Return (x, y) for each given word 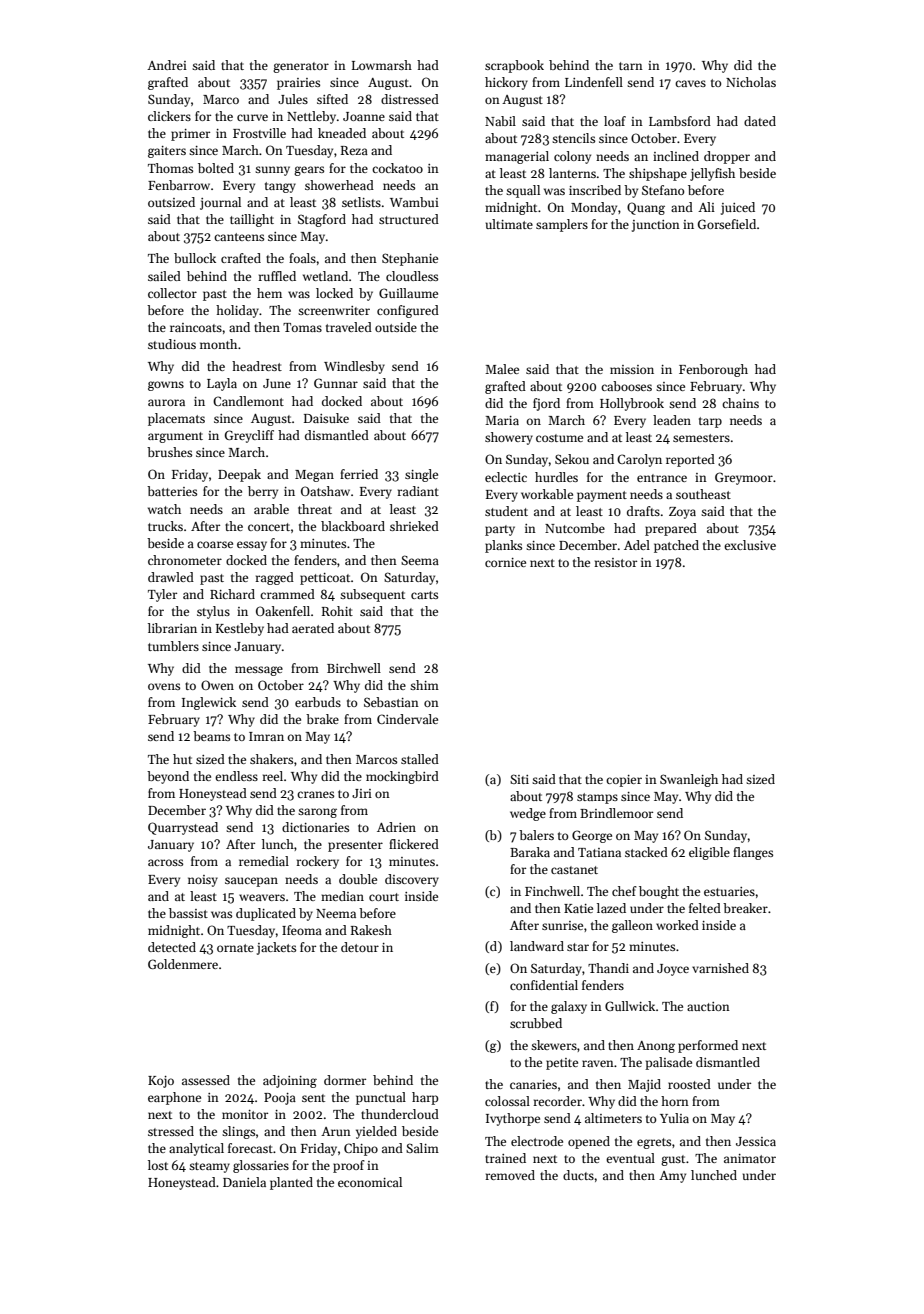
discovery (412, 880)
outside (396, 327)
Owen (217, 685)
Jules (293, 99)
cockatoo (397, 168)
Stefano (663, 190)
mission (632, 369)
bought (659, 892)
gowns (166, 386)
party (500, 530)
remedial (264, 861)
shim (424, 685)
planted (291, 1183)
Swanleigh (689, 780)
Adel (637, 545)
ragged (274, 578)
